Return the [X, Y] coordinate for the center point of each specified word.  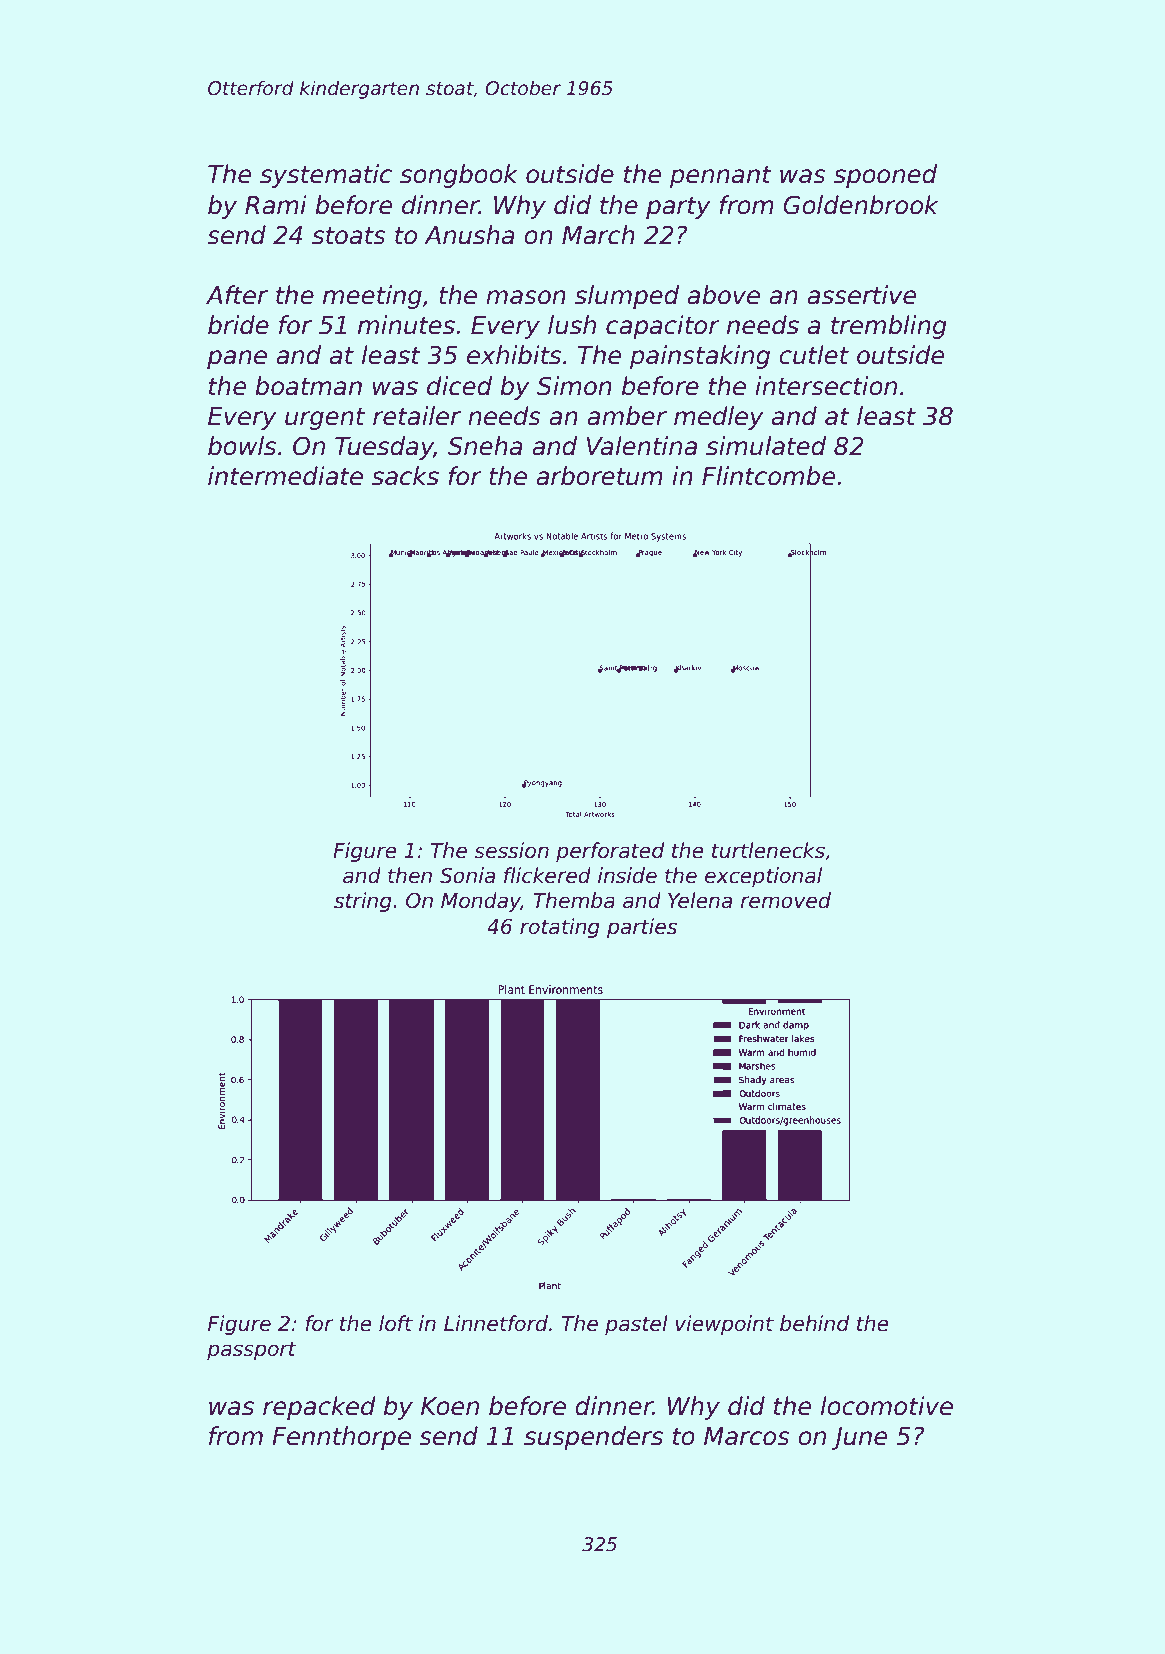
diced [459, 386]
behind [814, 1323]
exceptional [763, 877]
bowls [242, 446]
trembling [889, 327]
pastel [636, 1325]
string [363, 902]
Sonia [467, 875]
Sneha [485, 446]
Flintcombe [768, 476]
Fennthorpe [341, 1438]
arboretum [599, 476]
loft [396, 1323]
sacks [405, 476]
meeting [372, 297]
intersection [826, 386]
